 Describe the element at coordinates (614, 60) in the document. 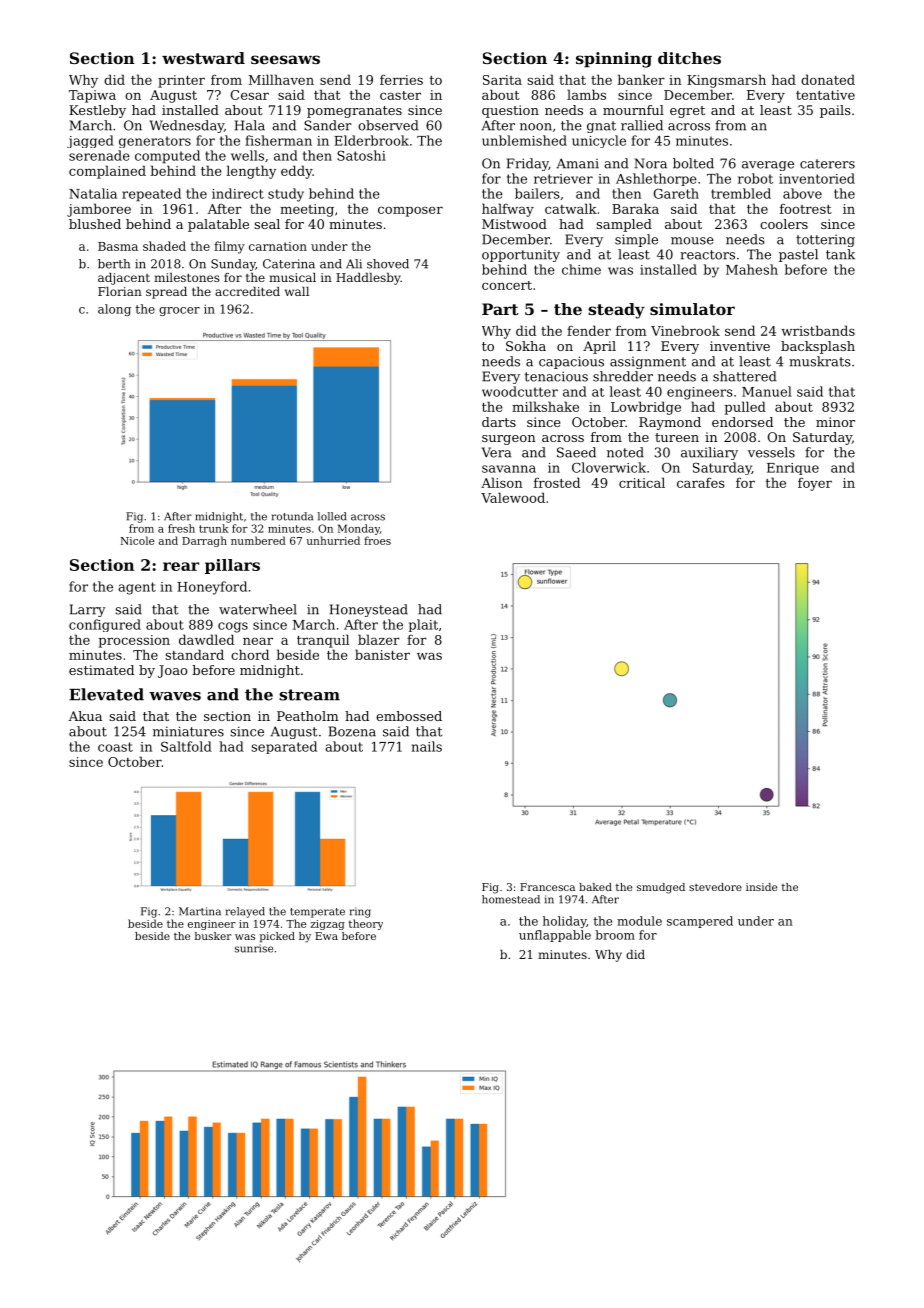

I see `spinning` at that location.
